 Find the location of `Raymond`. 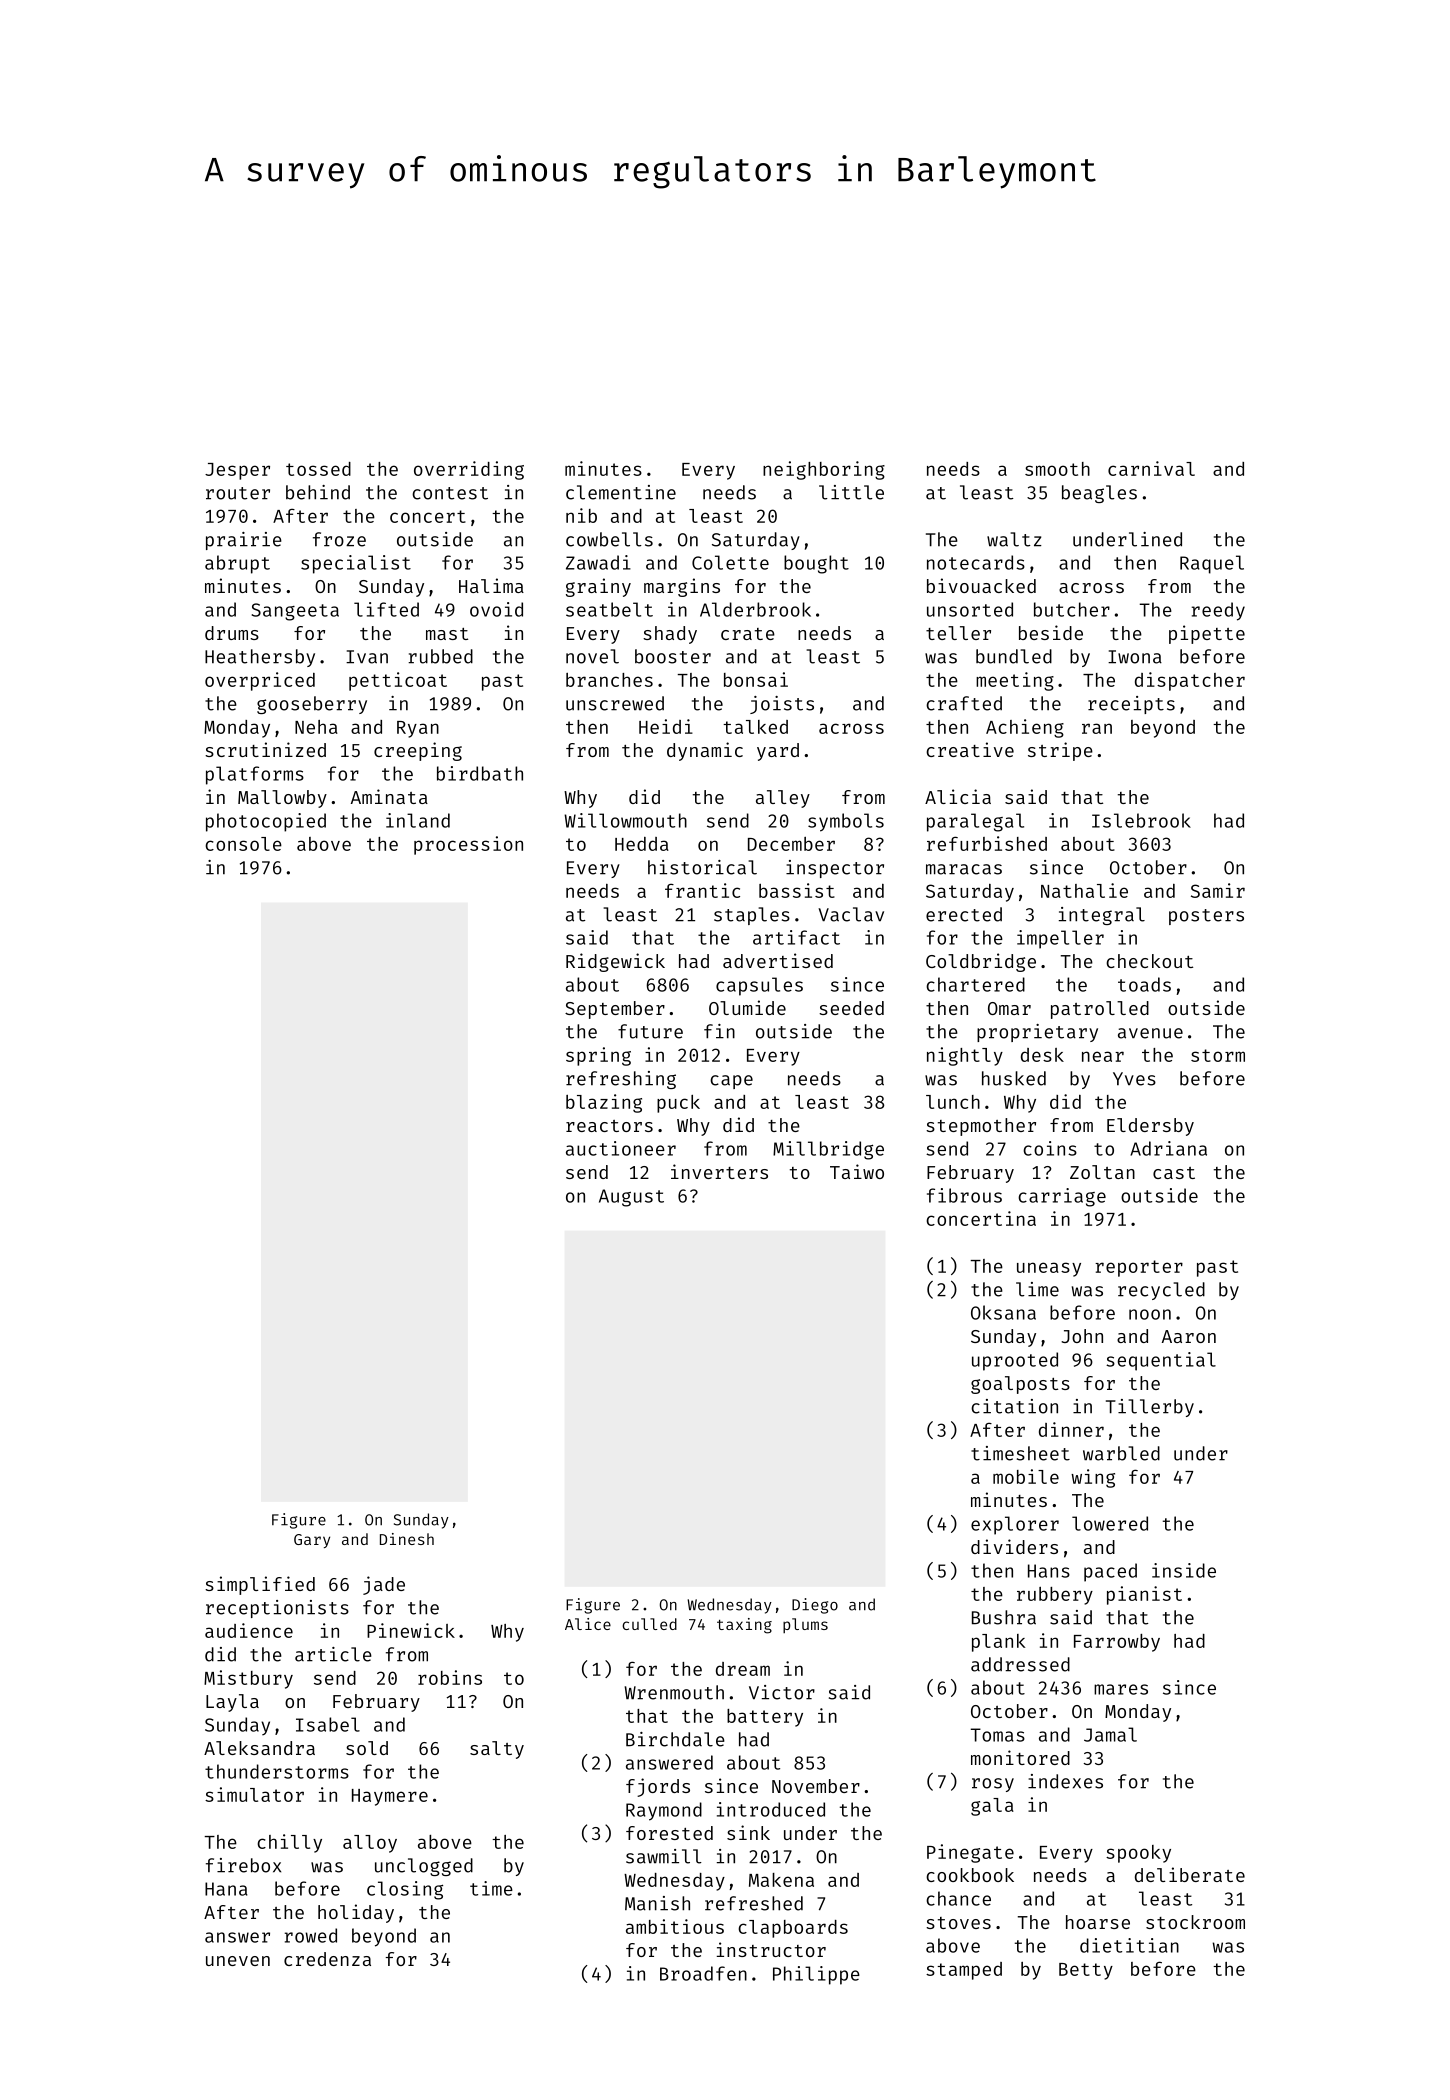

Raymond is located at coordinates (664, 1811).
